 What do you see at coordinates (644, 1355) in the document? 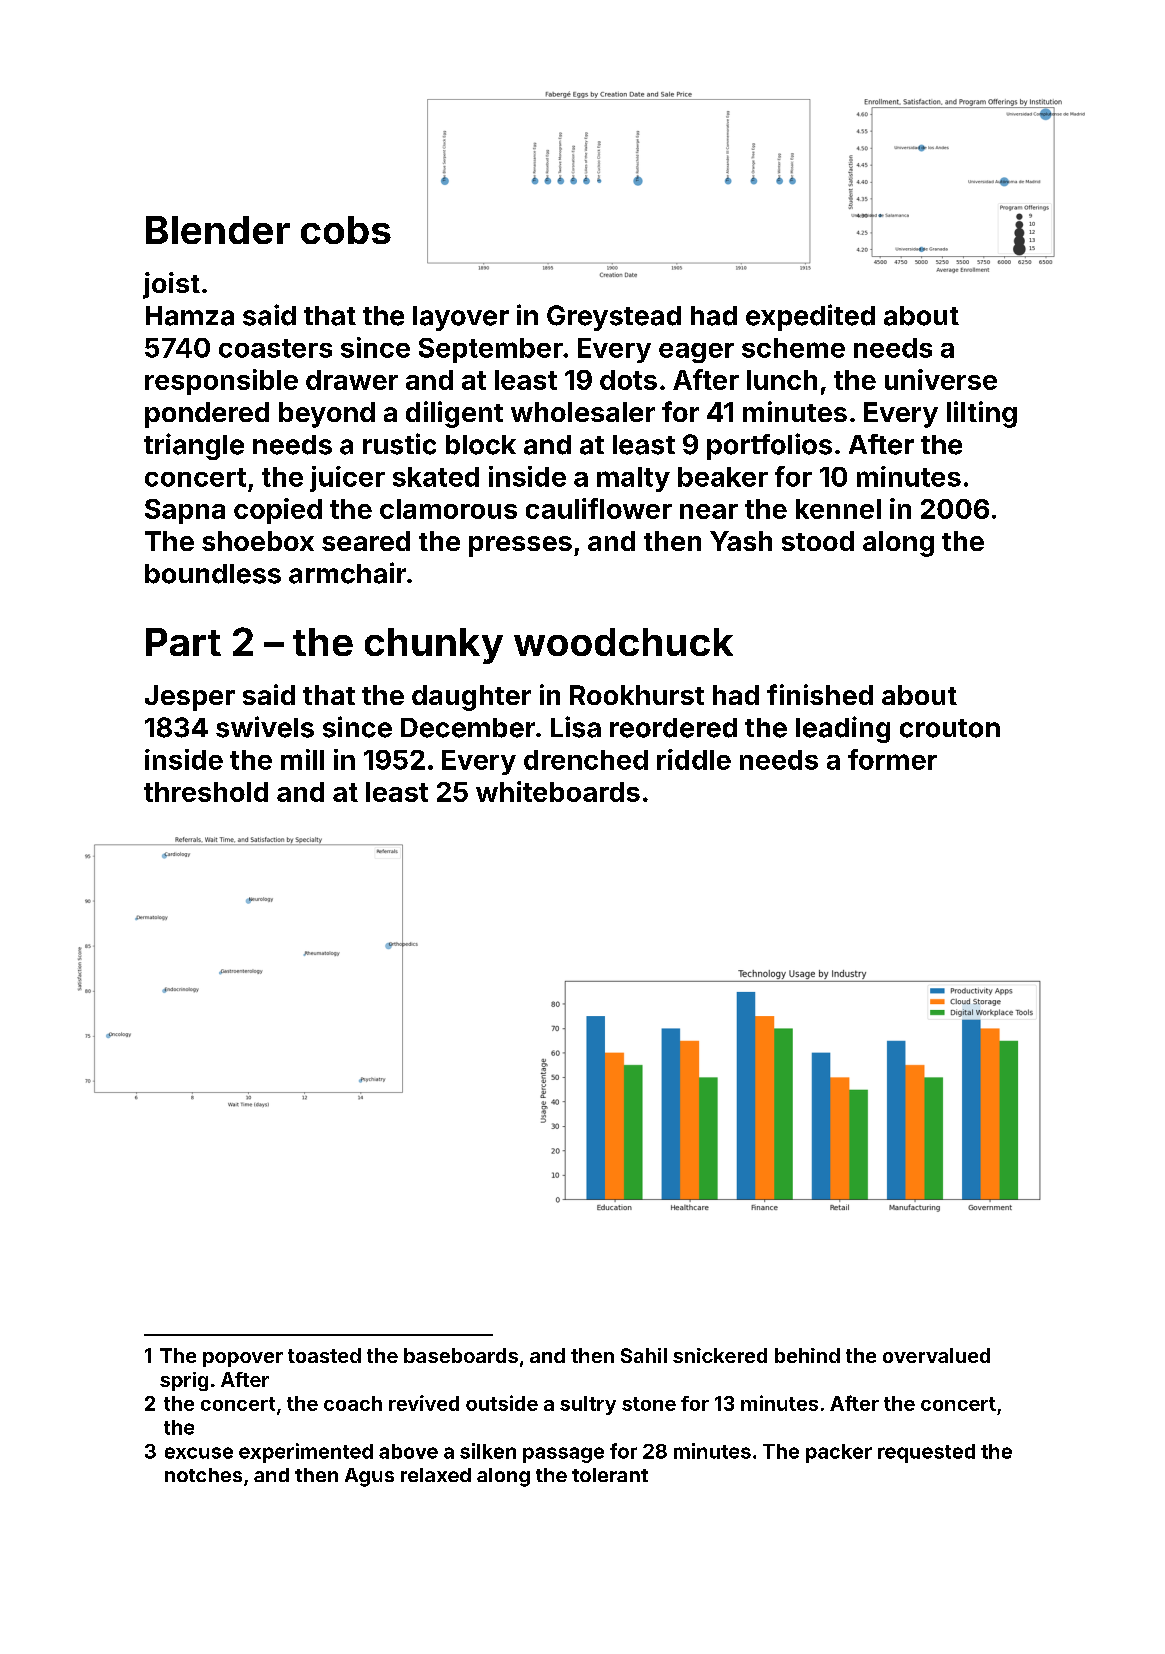
I see `Sahil` at bounding box center [644, 1355].
